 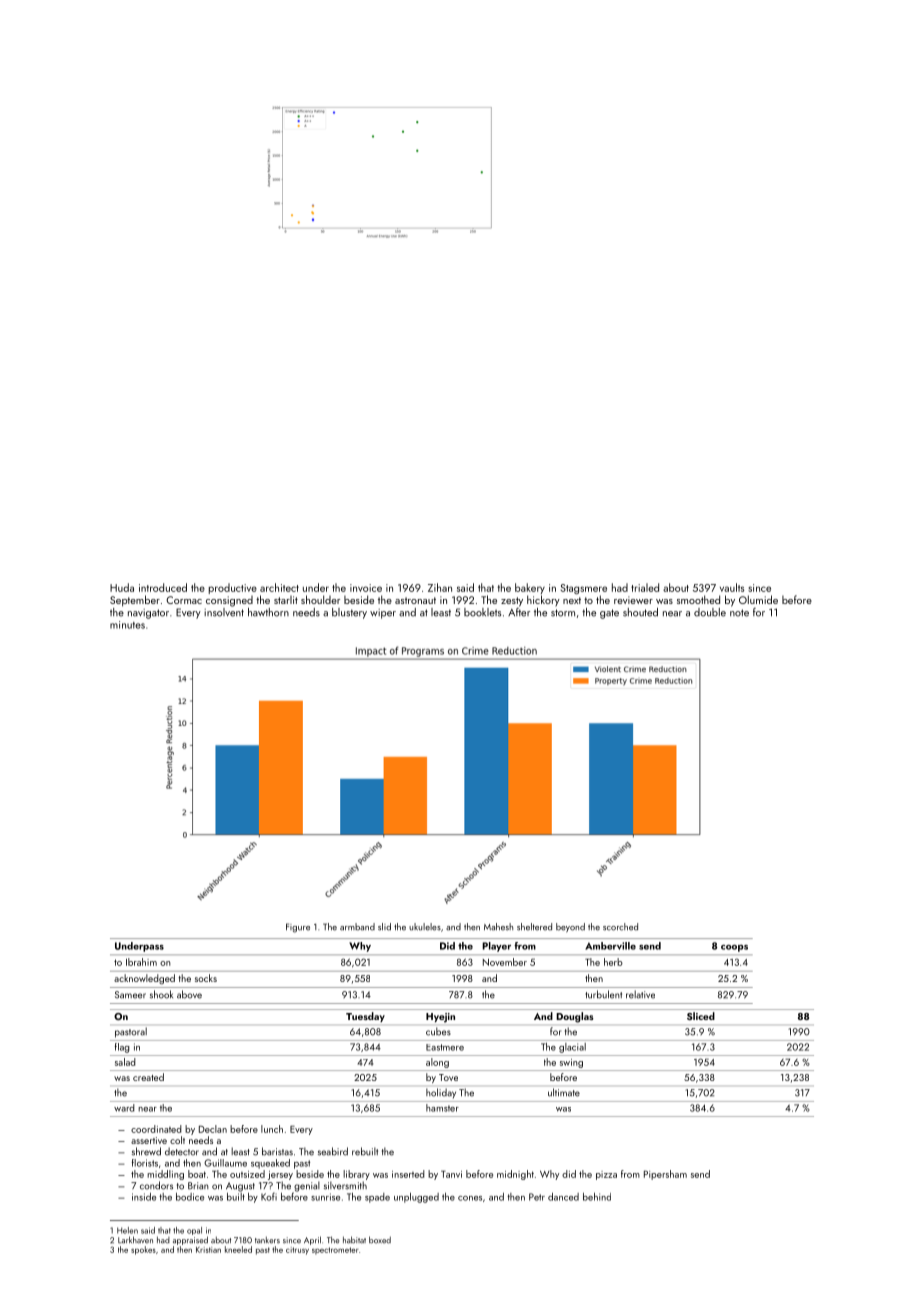 I want to click on spokes, so click(x=143, y=1250).
